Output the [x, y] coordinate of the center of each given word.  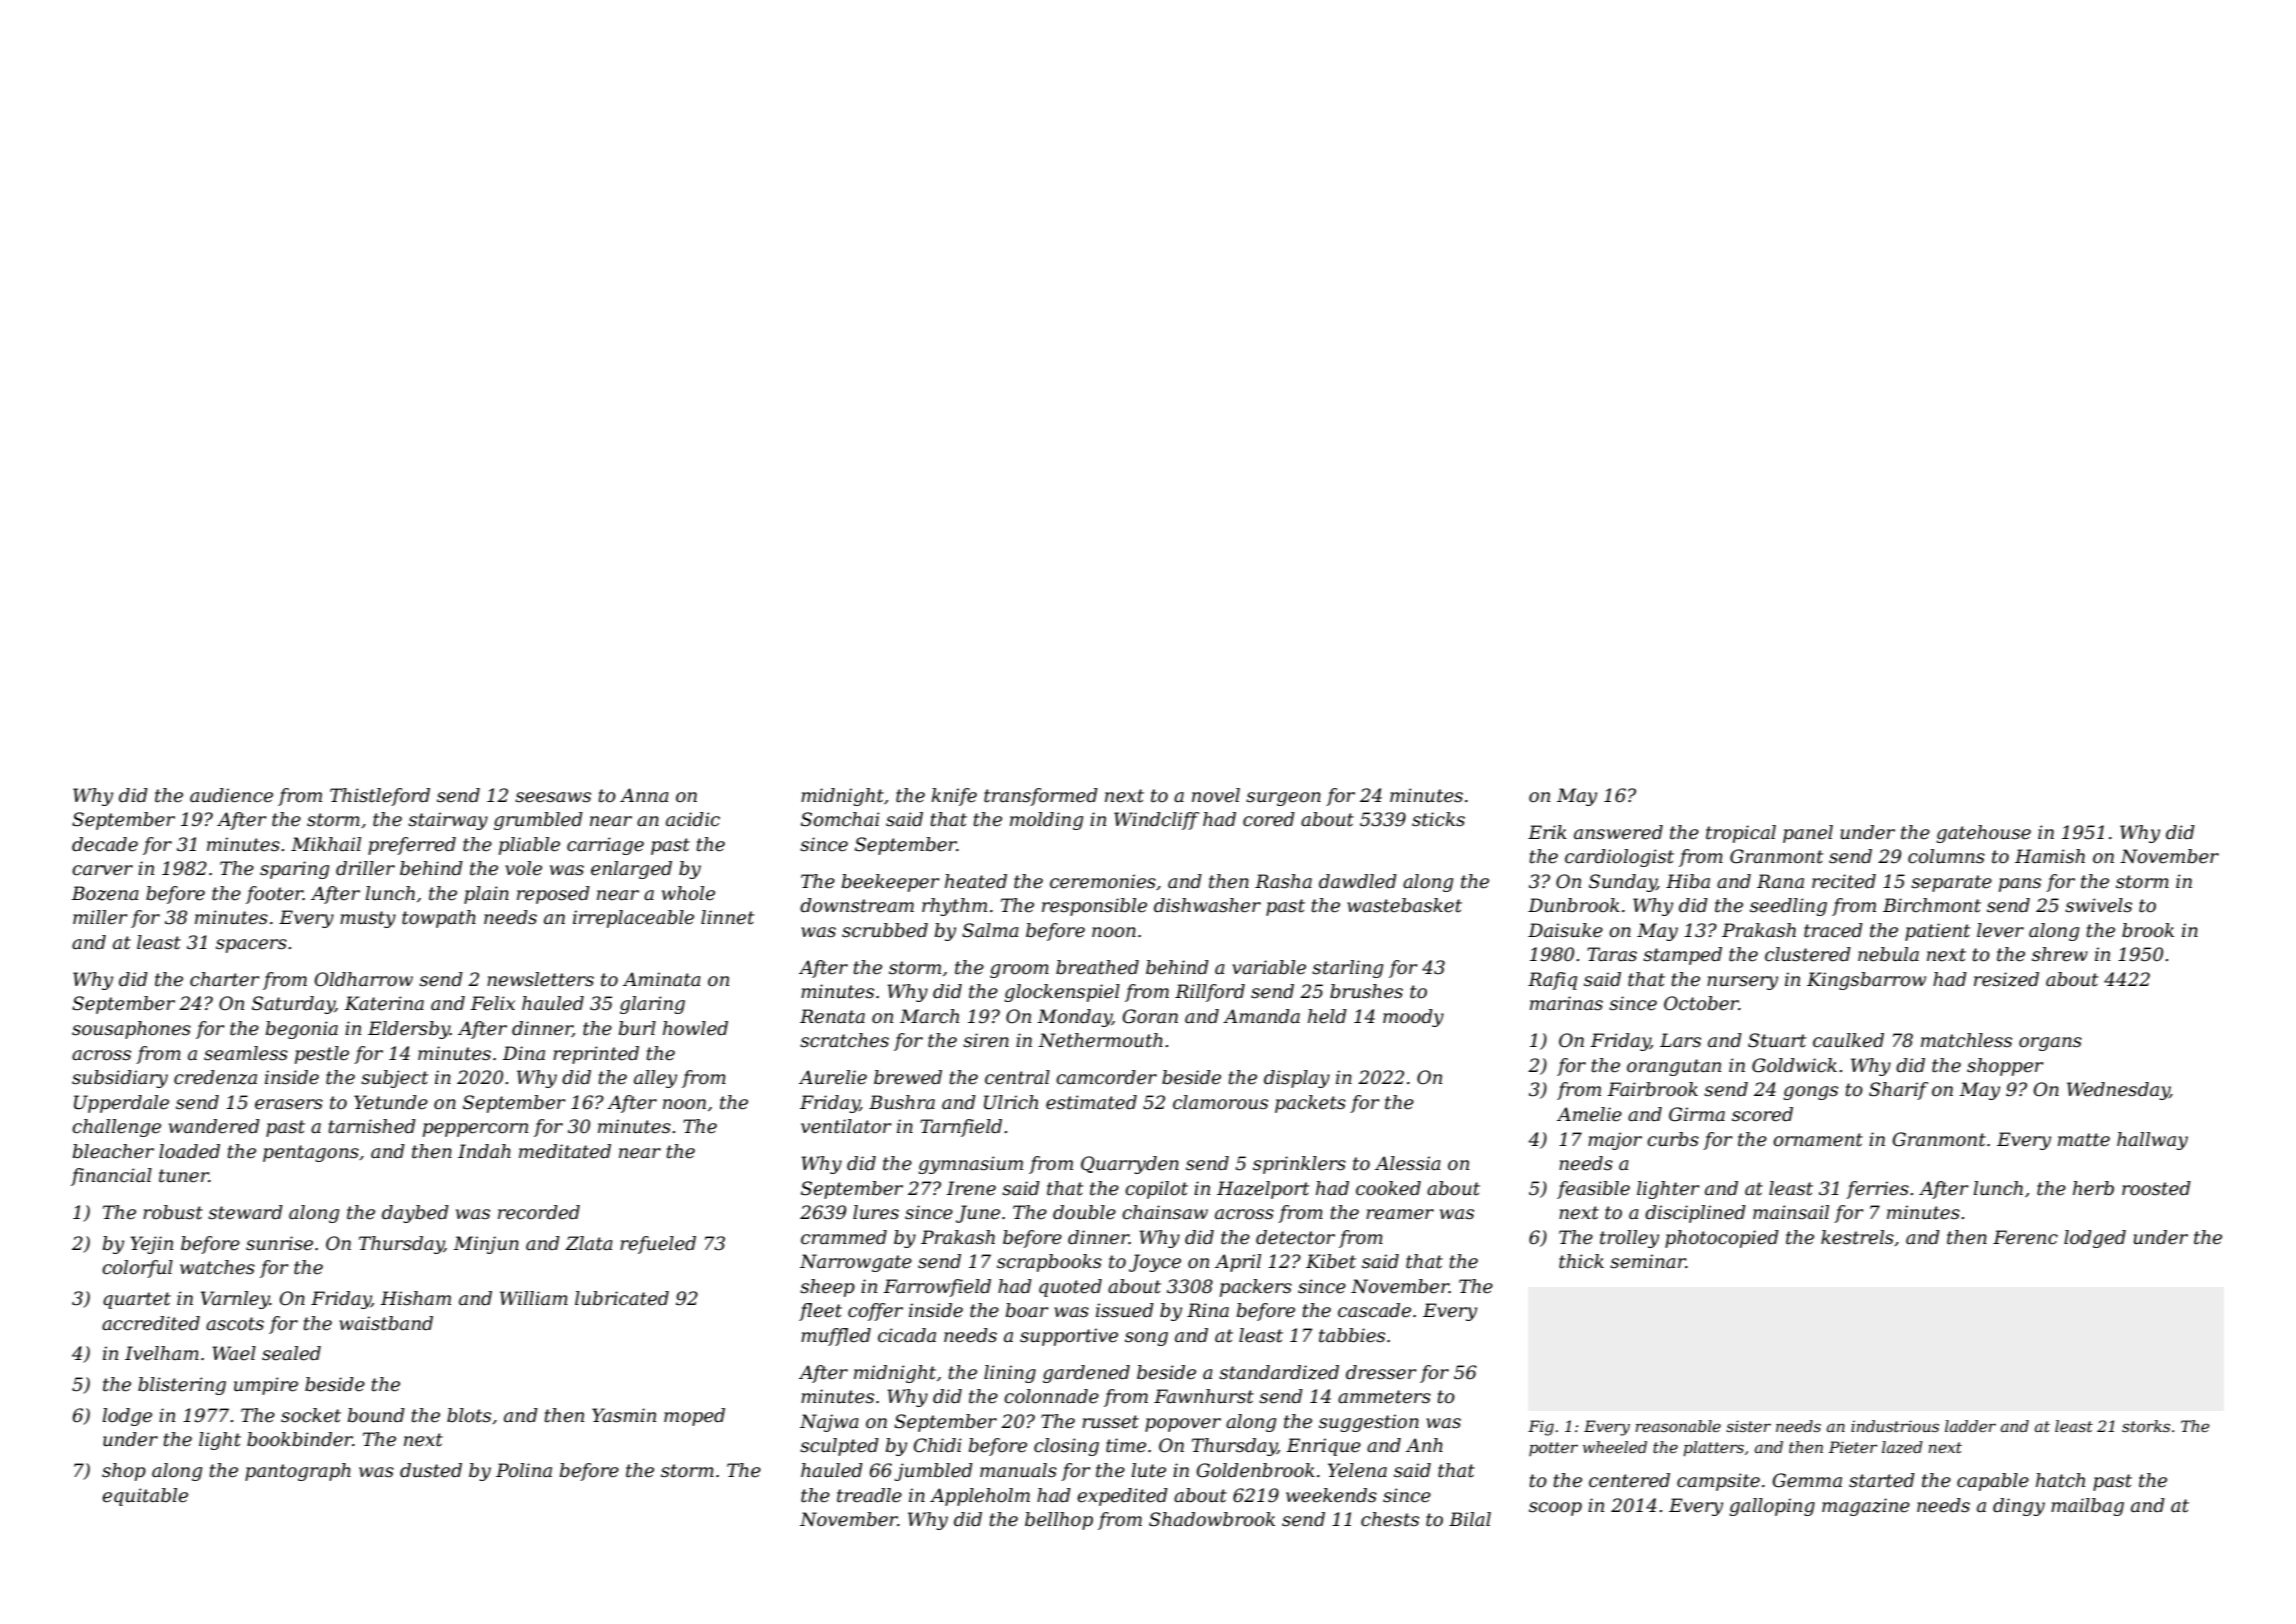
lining [1010, 1374]
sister [1748, 1426]
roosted [2156, 1188]
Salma [990, 930]
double [1084, 1212]
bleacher [113, 1151]
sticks [1438, 819]
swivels [2098, 905]
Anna [644, 795]
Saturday [293, 1005]
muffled [836, 1337]
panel [1808, 834]
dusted [431, 1470]
